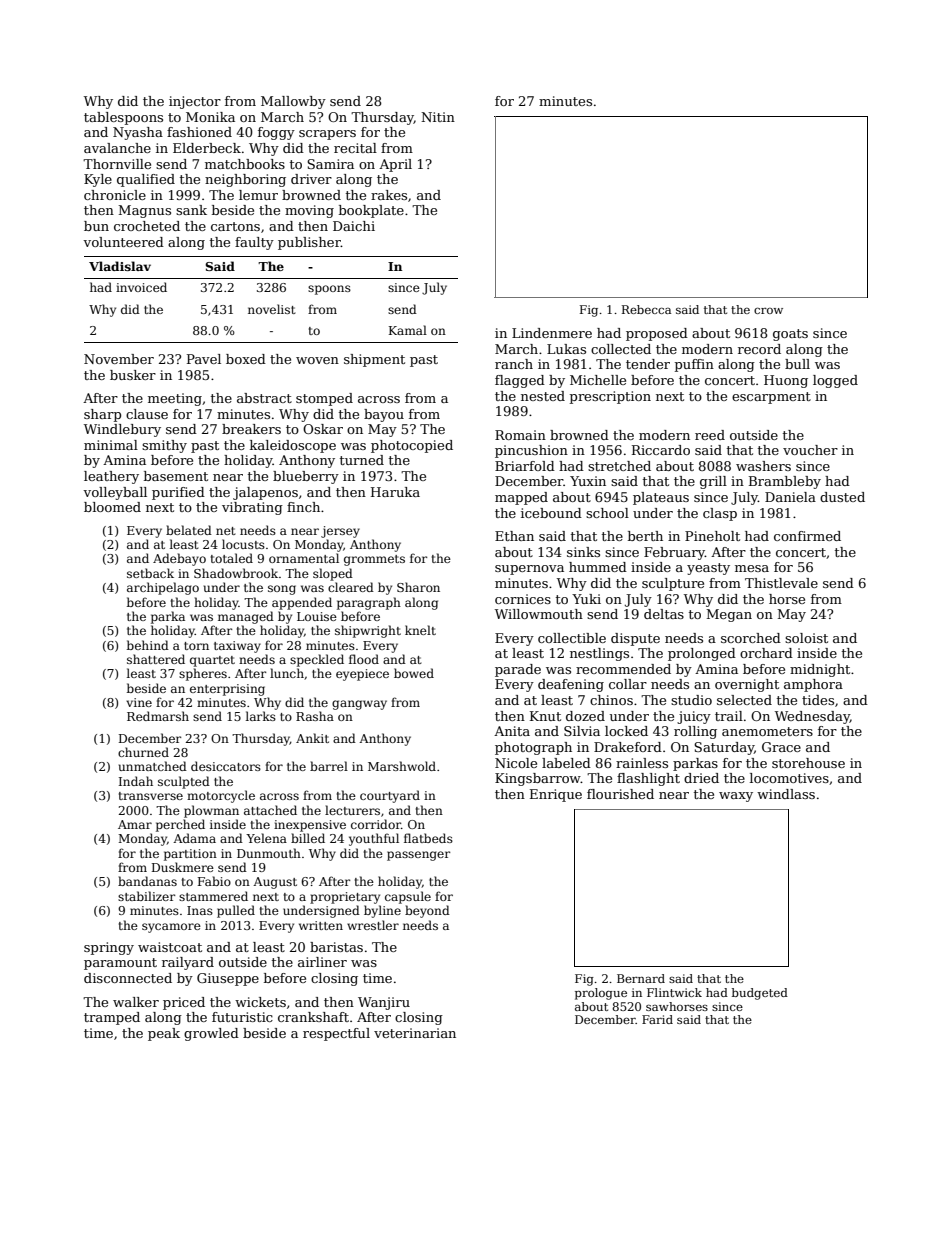 This screenshot has width=952, height=1233. Describe the element at coordinates (175, 399) in the screenshot. I see `meeting` at that location.
